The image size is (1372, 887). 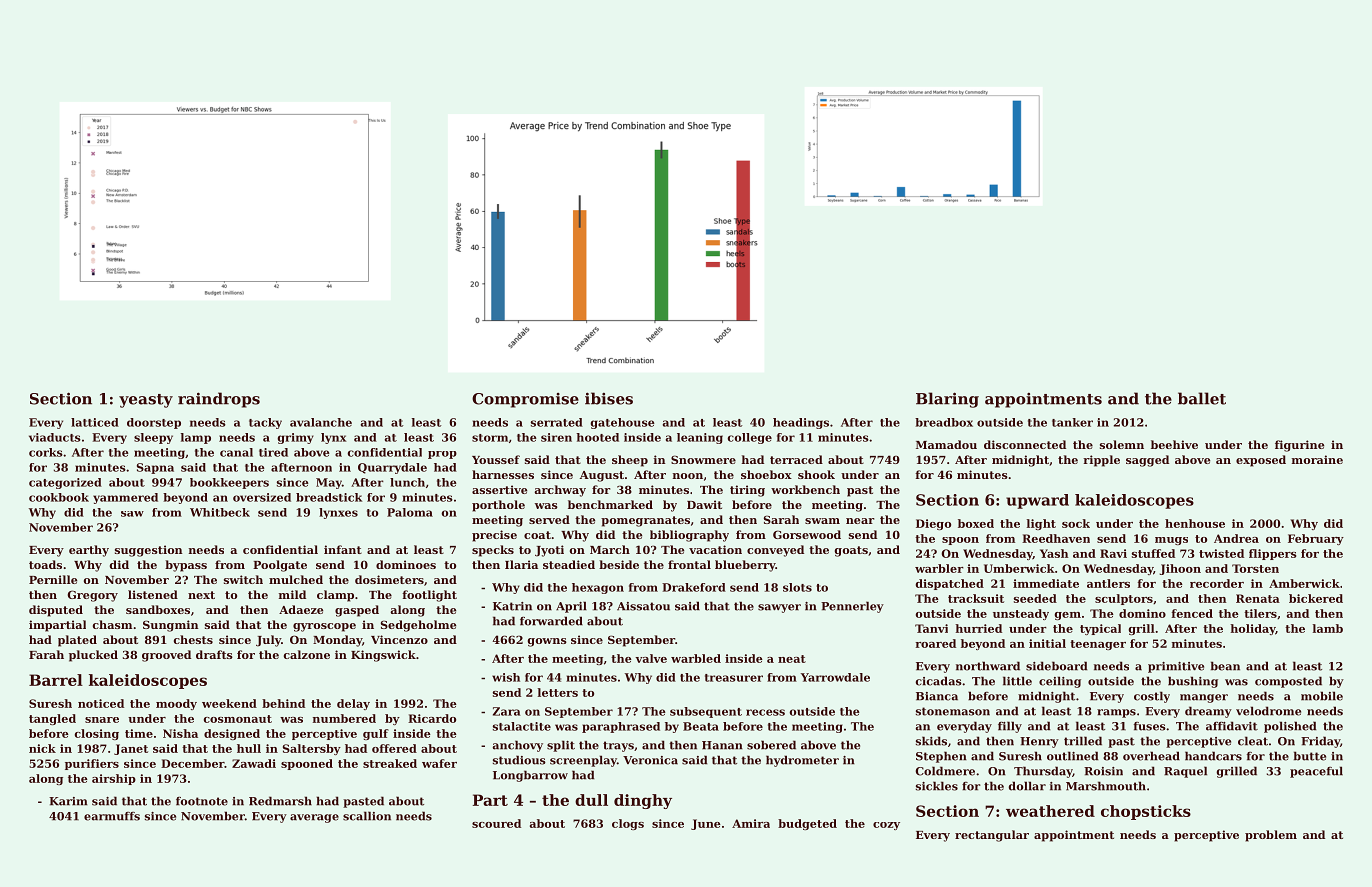 I want to click on earmuffs, so click(x=112, y=816).
